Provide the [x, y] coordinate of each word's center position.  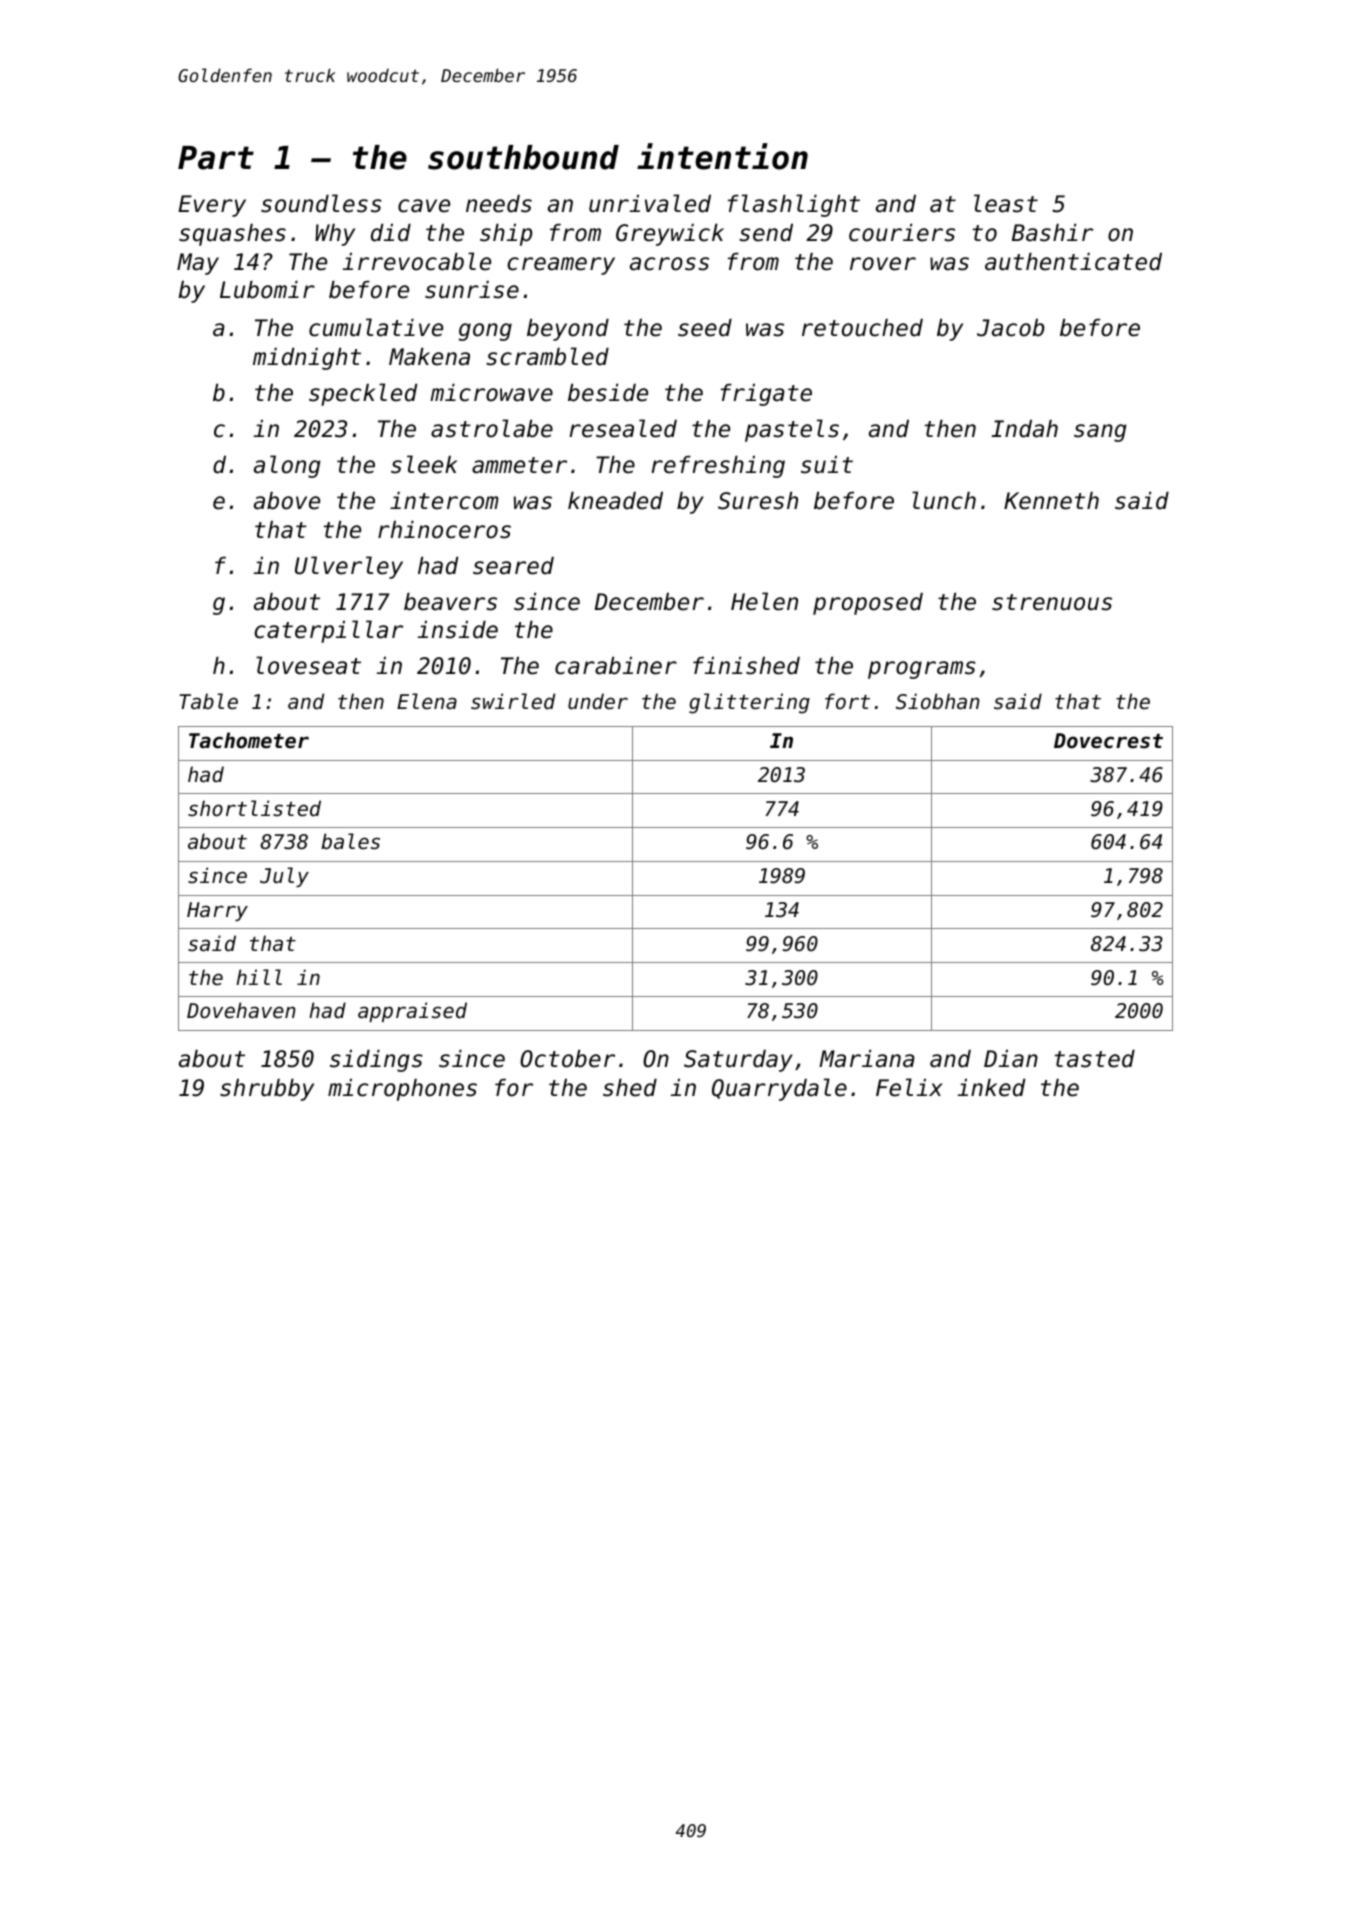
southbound [523, 157]
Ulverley [349, 567]
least [1006, 203]
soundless [321, 203]
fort [847, 701]
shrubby [267, 1090]
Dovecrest [1108, 741]
